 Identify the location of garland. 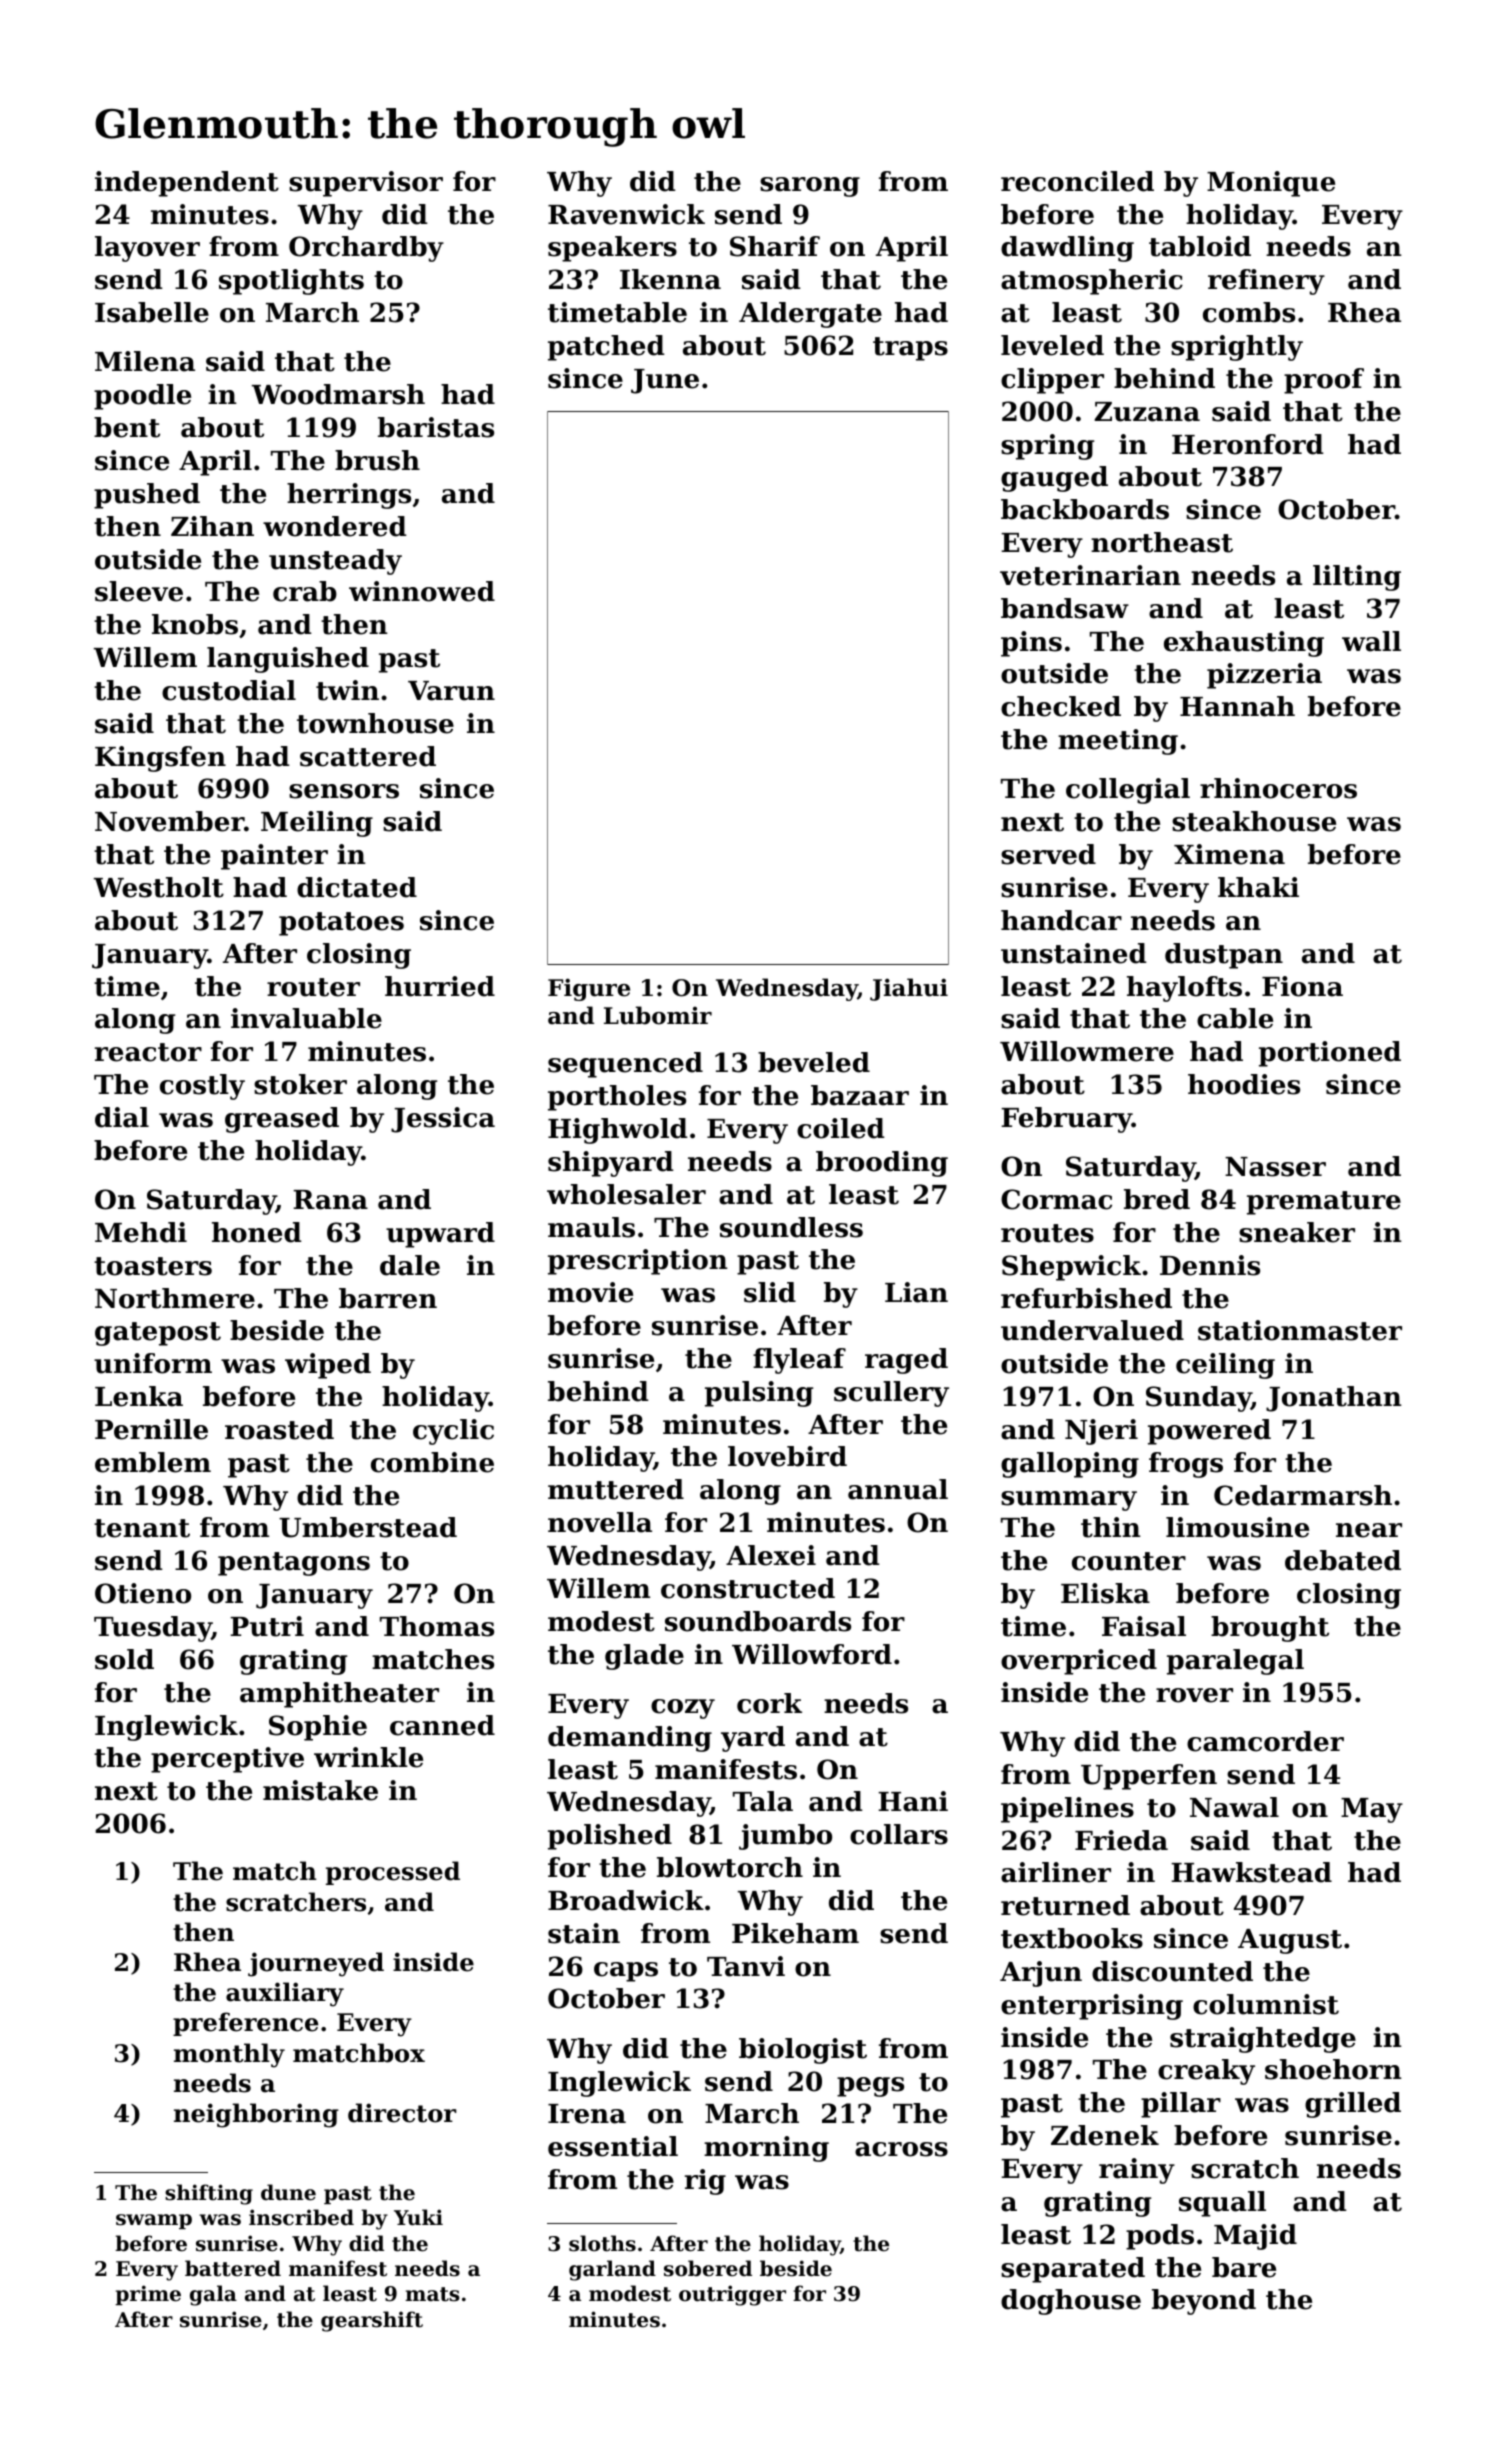
(612, 2270).
